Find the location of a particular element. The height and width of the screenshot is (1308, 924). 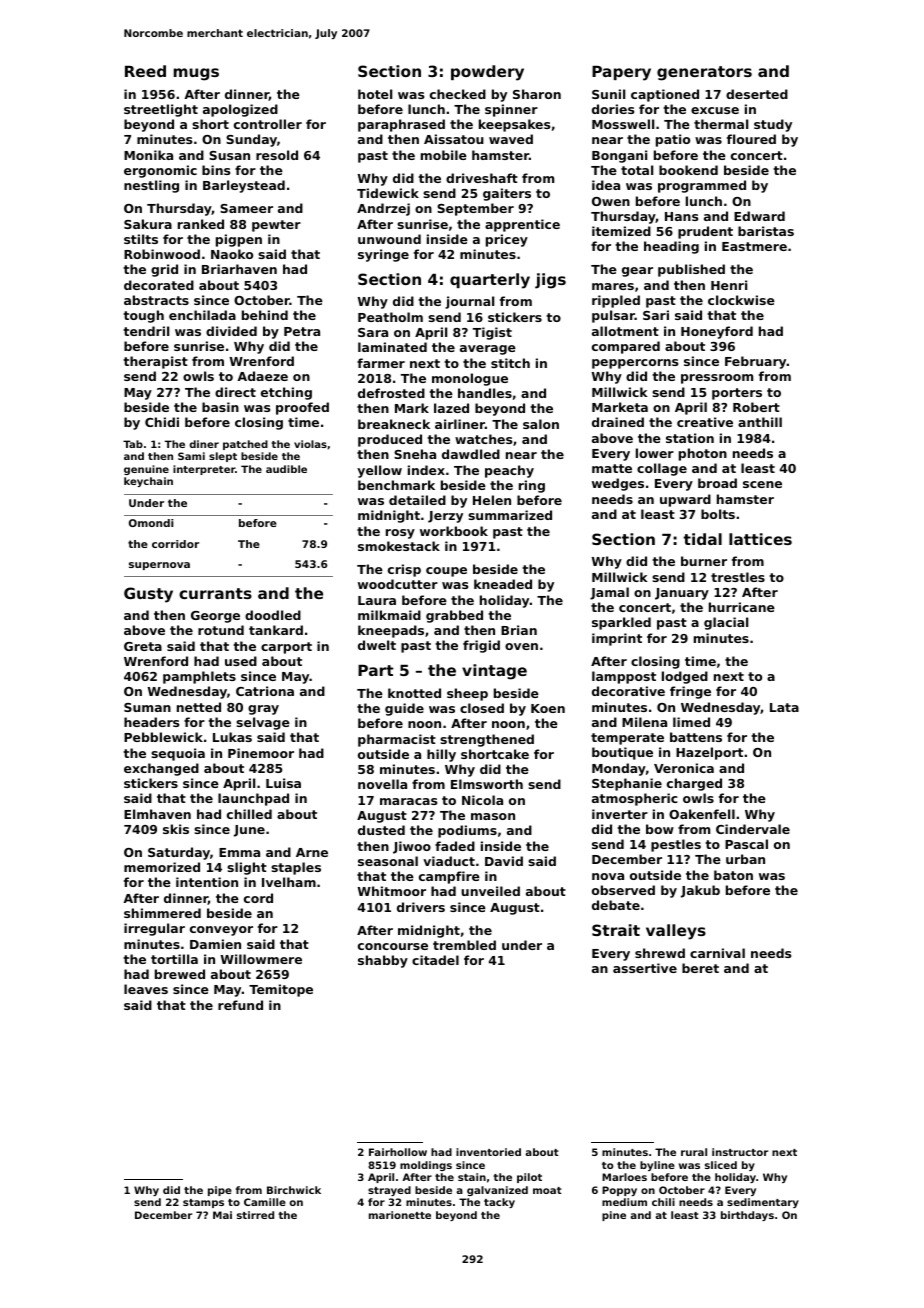

pipe is located at coordinates (220, 1191).
